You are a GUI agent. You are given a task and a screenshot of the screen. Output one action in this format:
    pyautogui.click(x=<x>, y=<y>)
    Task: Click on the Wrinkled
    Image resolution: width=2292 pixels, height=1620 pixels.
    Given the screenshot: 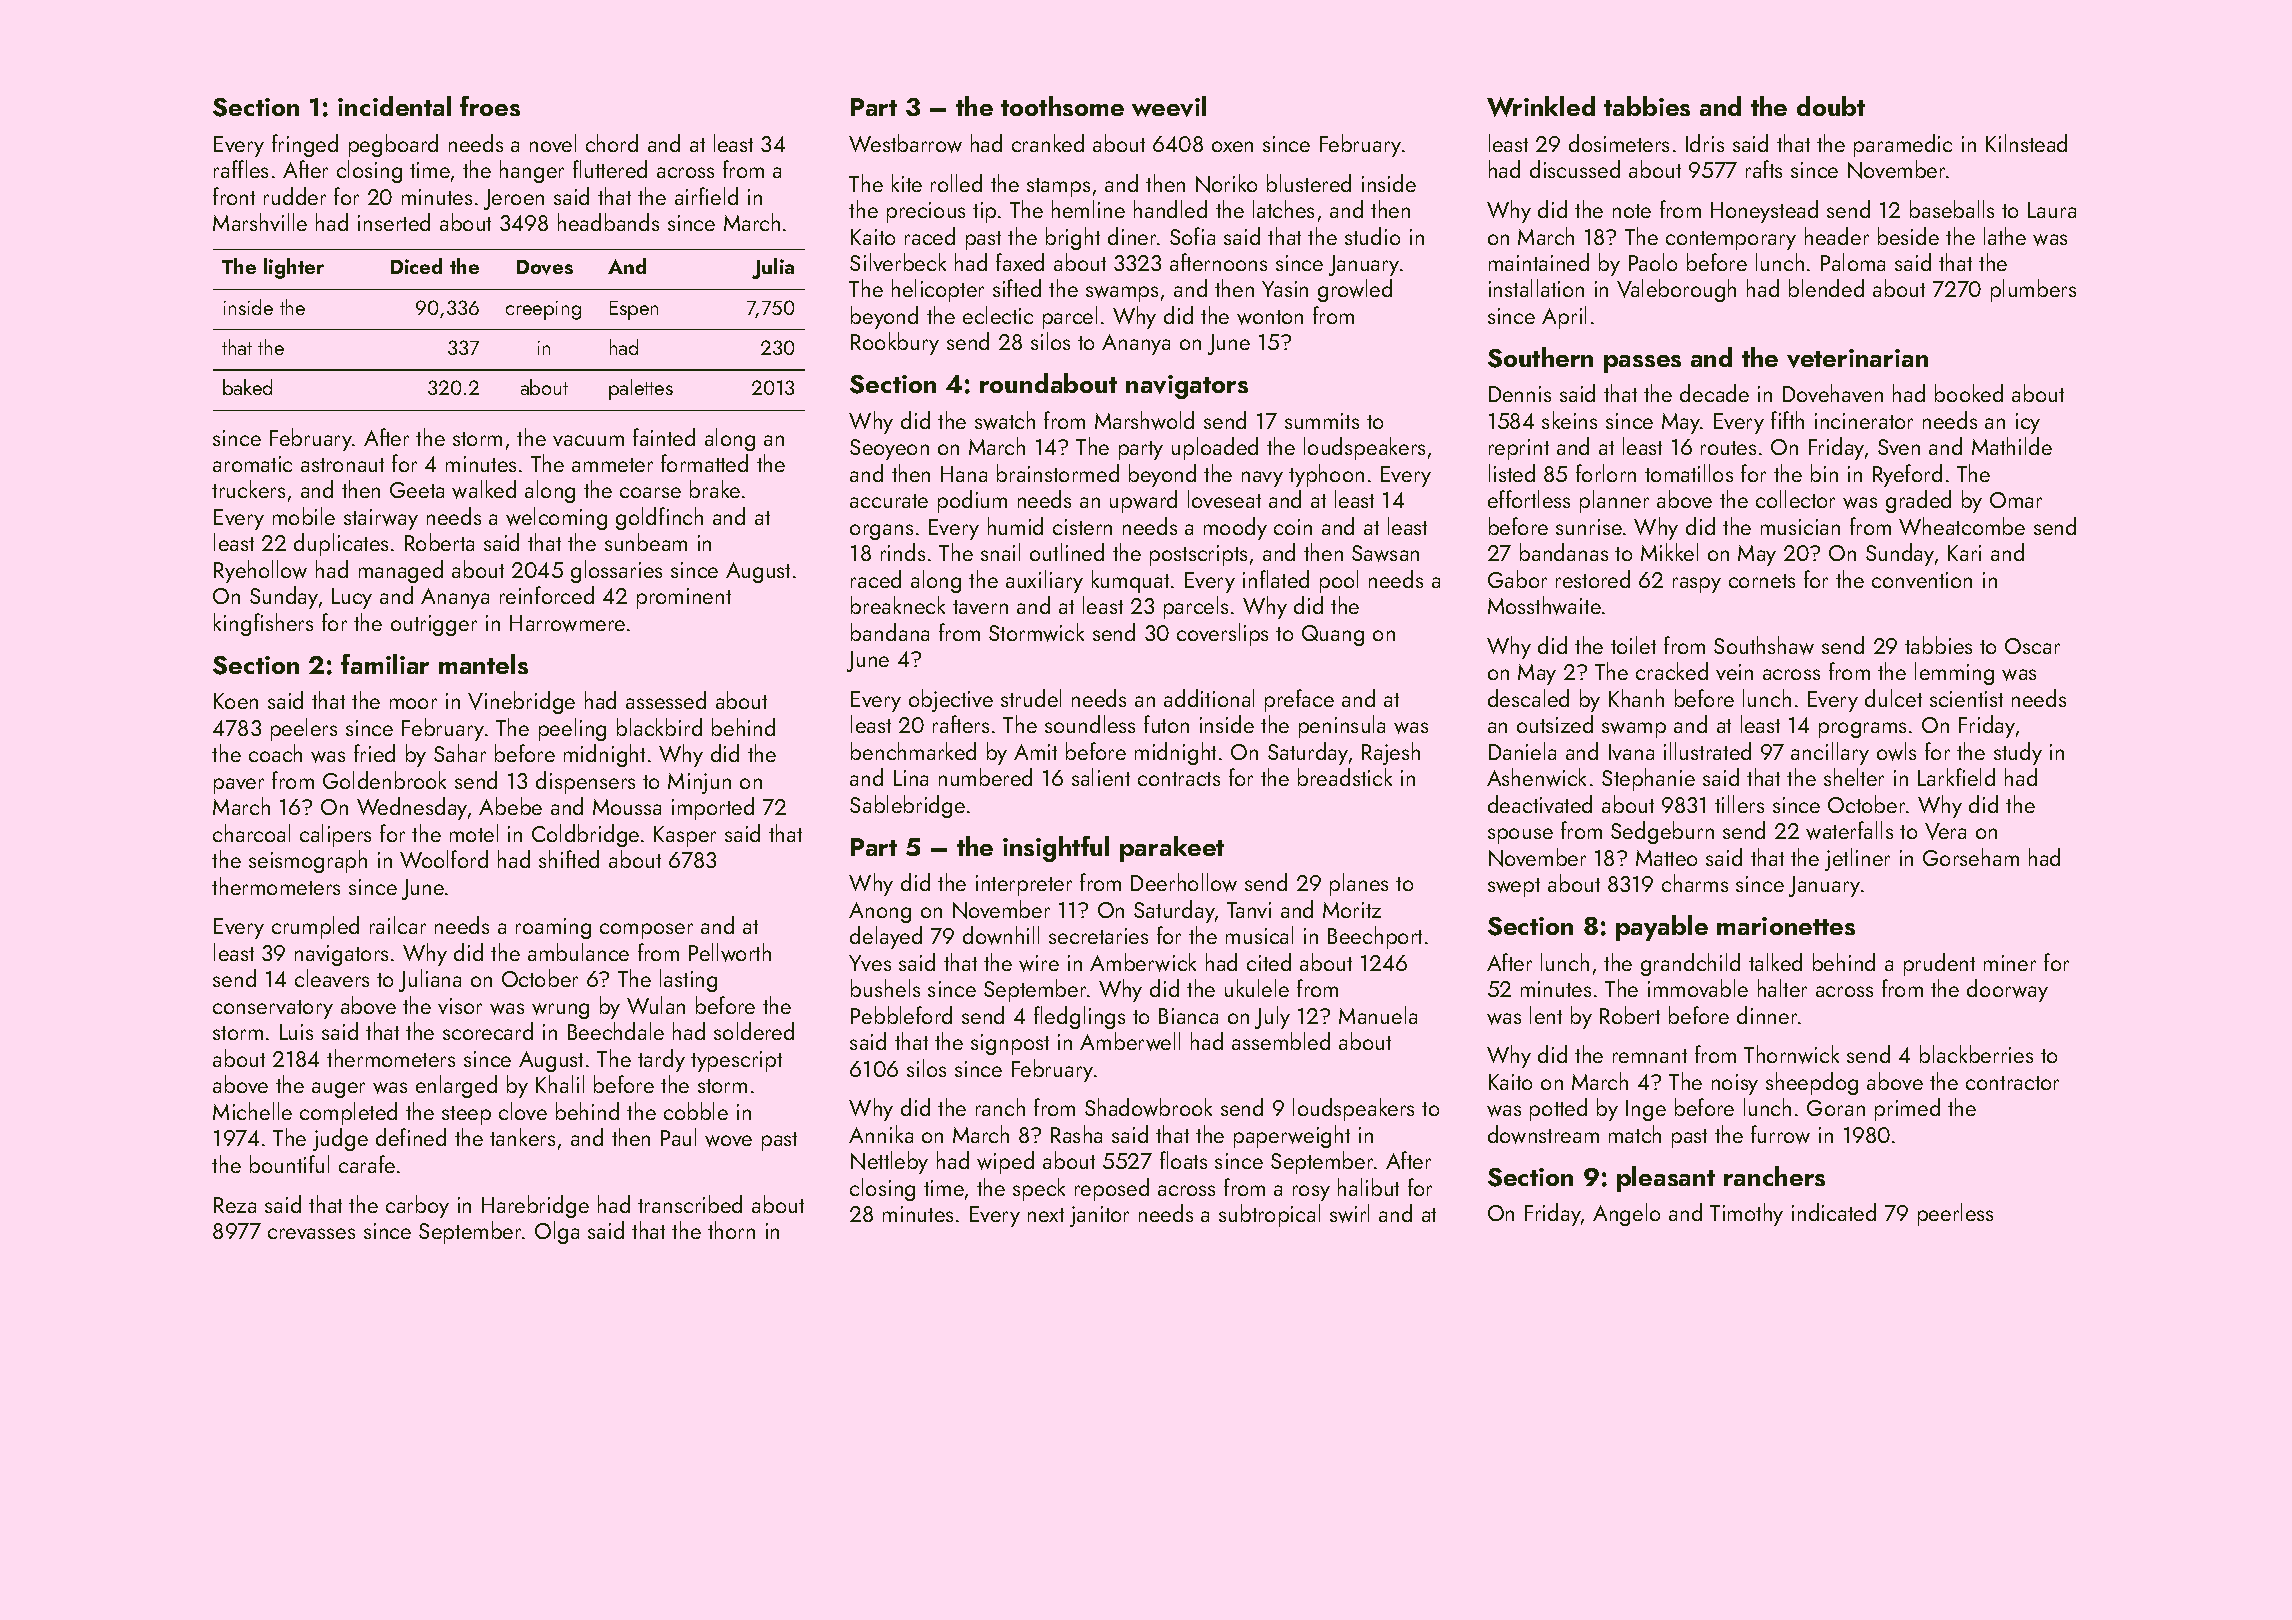 What is the action you would take?
    pyautogui.click(x=1541, y=106)
